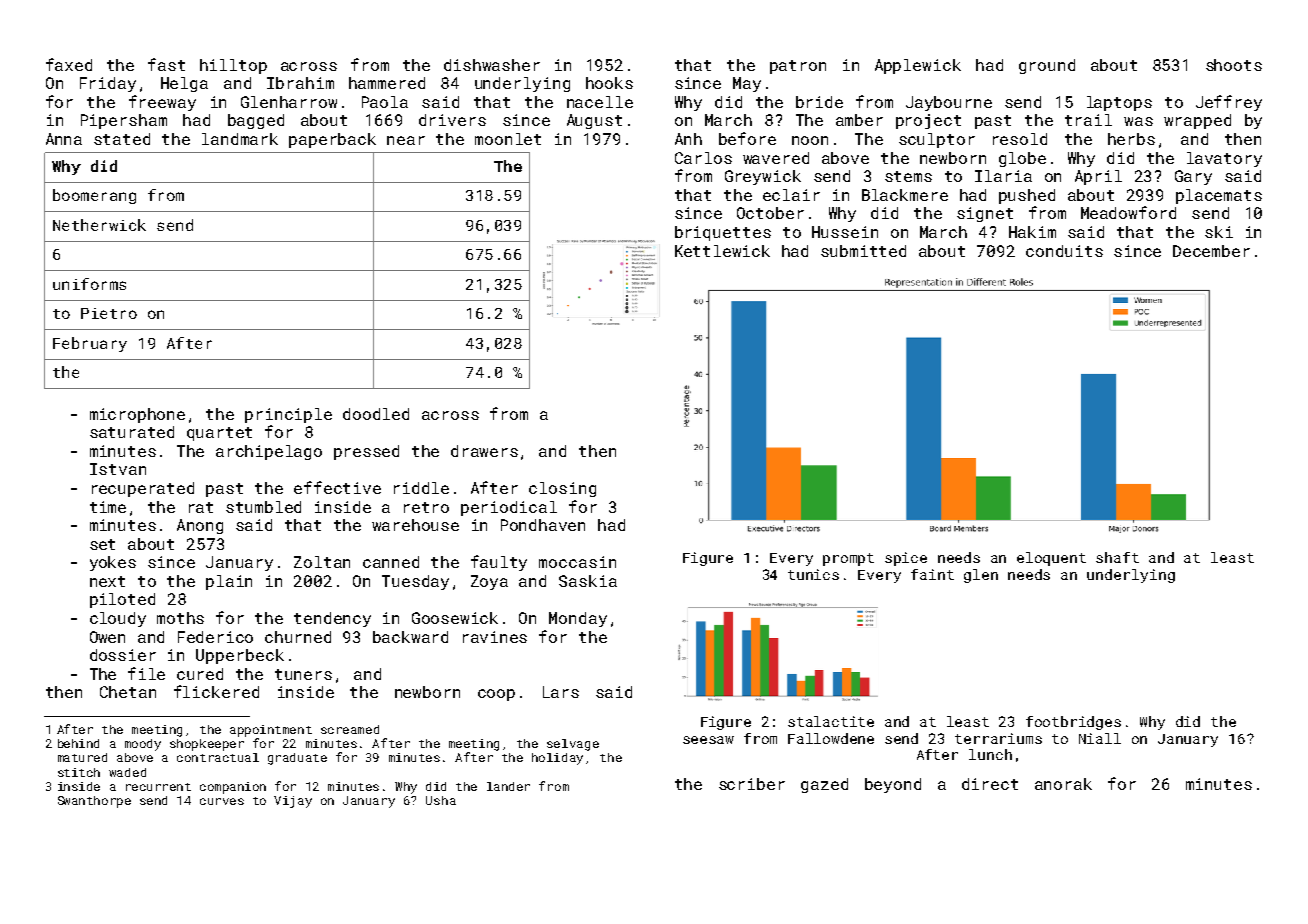 The height and width of the screenshot is (924, 1308). I want to click on archipelago, so click(269, 452).
